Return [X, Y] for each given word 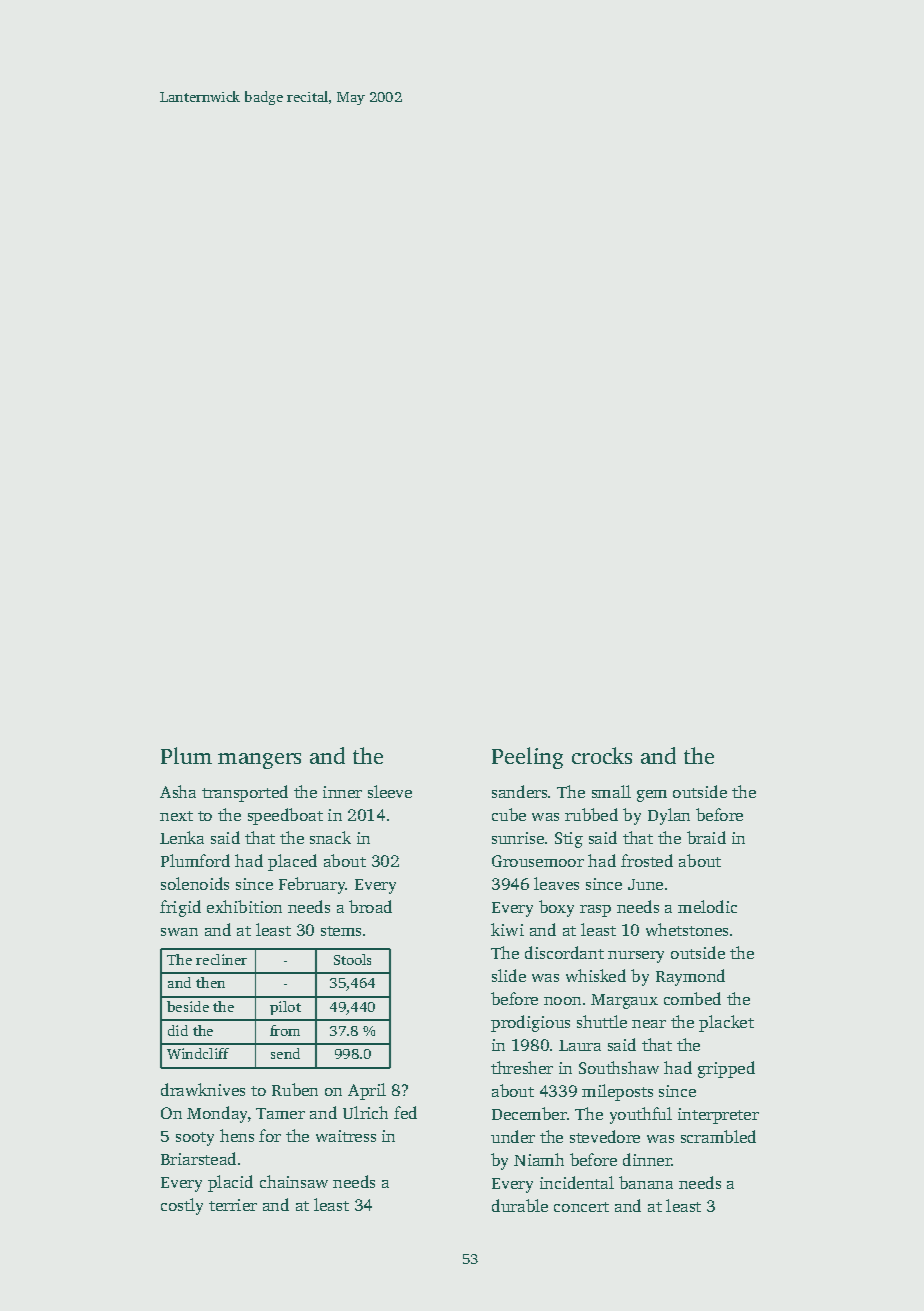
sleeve [390, 791]
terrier [233, 1205]
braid [706, 837]
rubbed [591, 814]
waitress [346, 1136]
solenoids [195, 883]
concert [581, 1207]
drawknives [203, 1089]
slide [509, 975]
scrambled [718, 1136]
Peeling [527, 758]
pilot [285, 1008]
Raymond [690, 977]
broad [370, 906]
